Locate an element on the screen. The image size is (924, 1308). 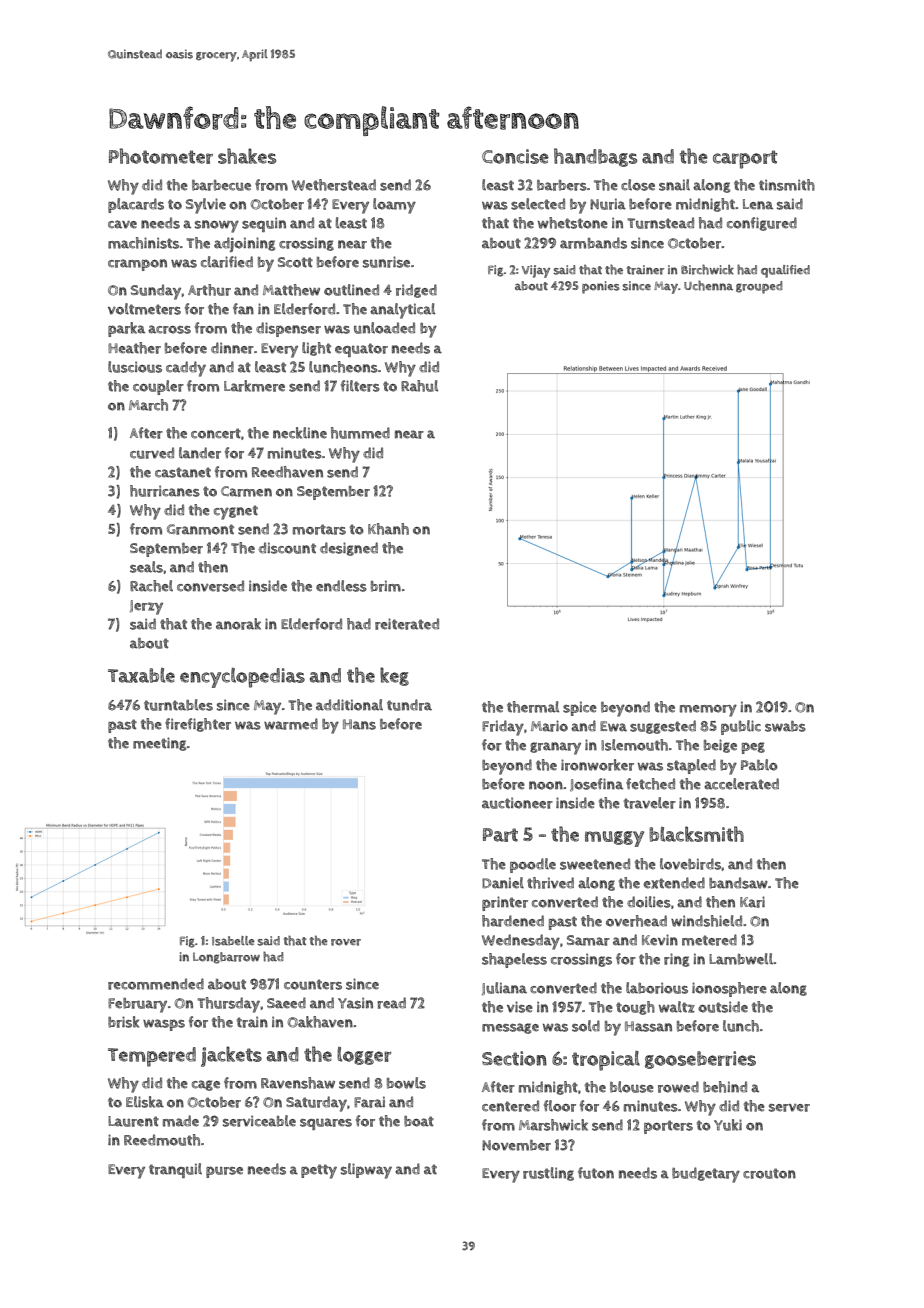
light is located at coordinates (316, 349).
